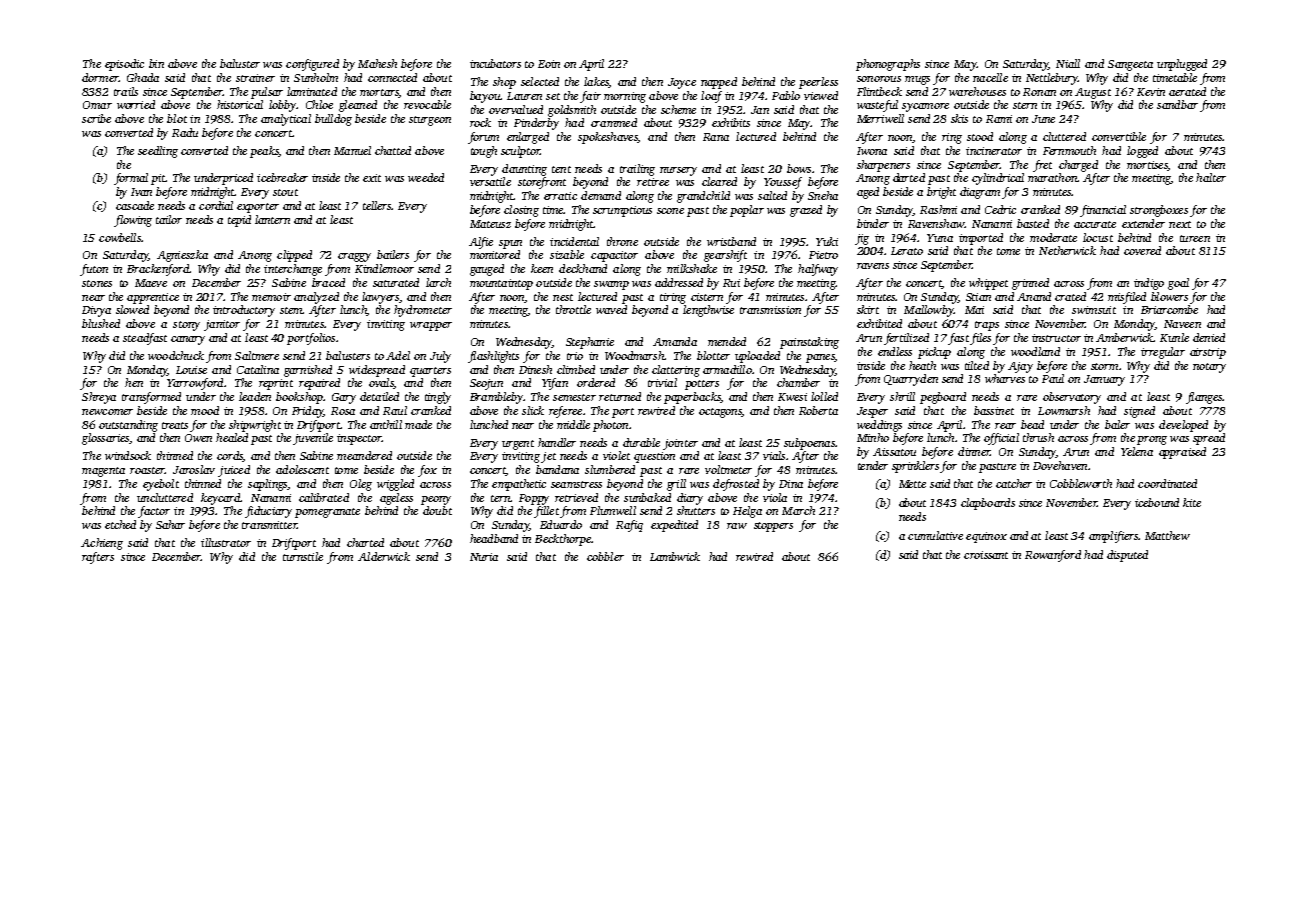 The width and height of the screenshot is (1308, 924). I want to click on warehouses, so click(977, 91).
